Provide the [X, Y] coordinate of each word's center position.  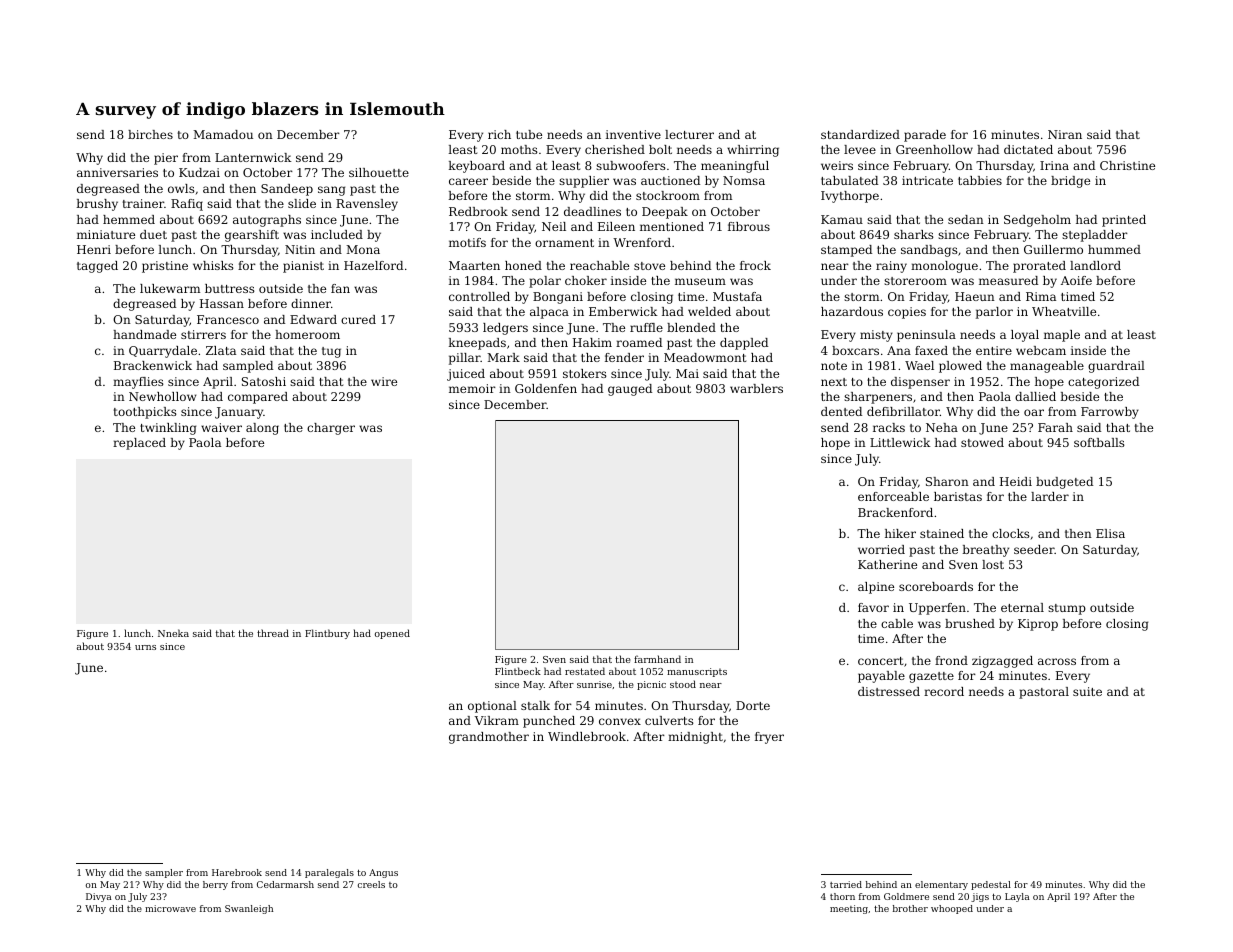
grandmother [489, 738]
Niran [1065, 134]
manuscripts [697, 672]
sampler [164, 873]
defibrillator [903, 411]
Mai [687, 373]
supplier [584, 182]
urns [145, 647]
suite [1087, 691]
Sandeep [287, 190]
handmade [144, 334]
